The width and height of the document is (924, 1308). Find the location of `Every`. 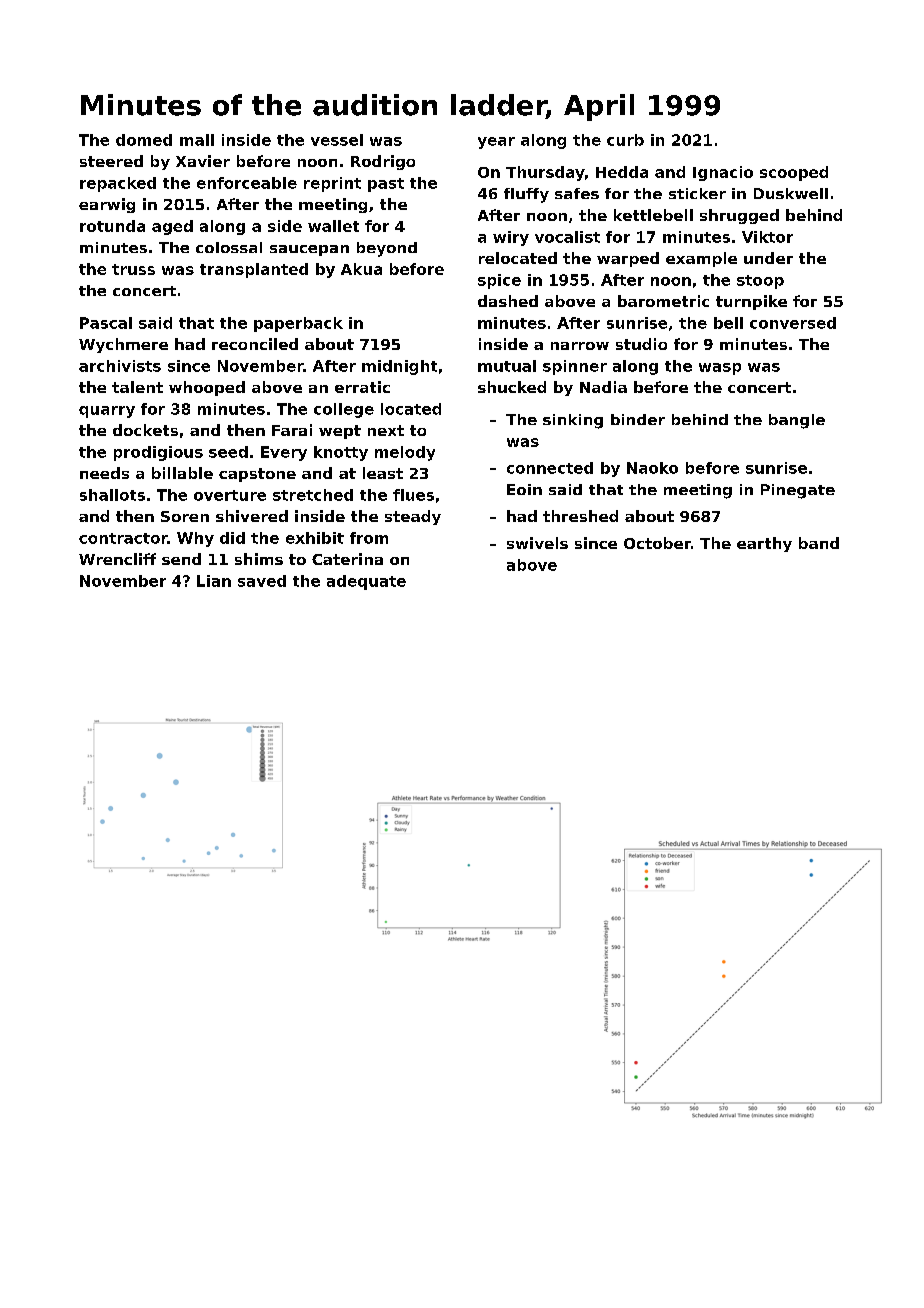

Every is located at coordinates (284, 453).
